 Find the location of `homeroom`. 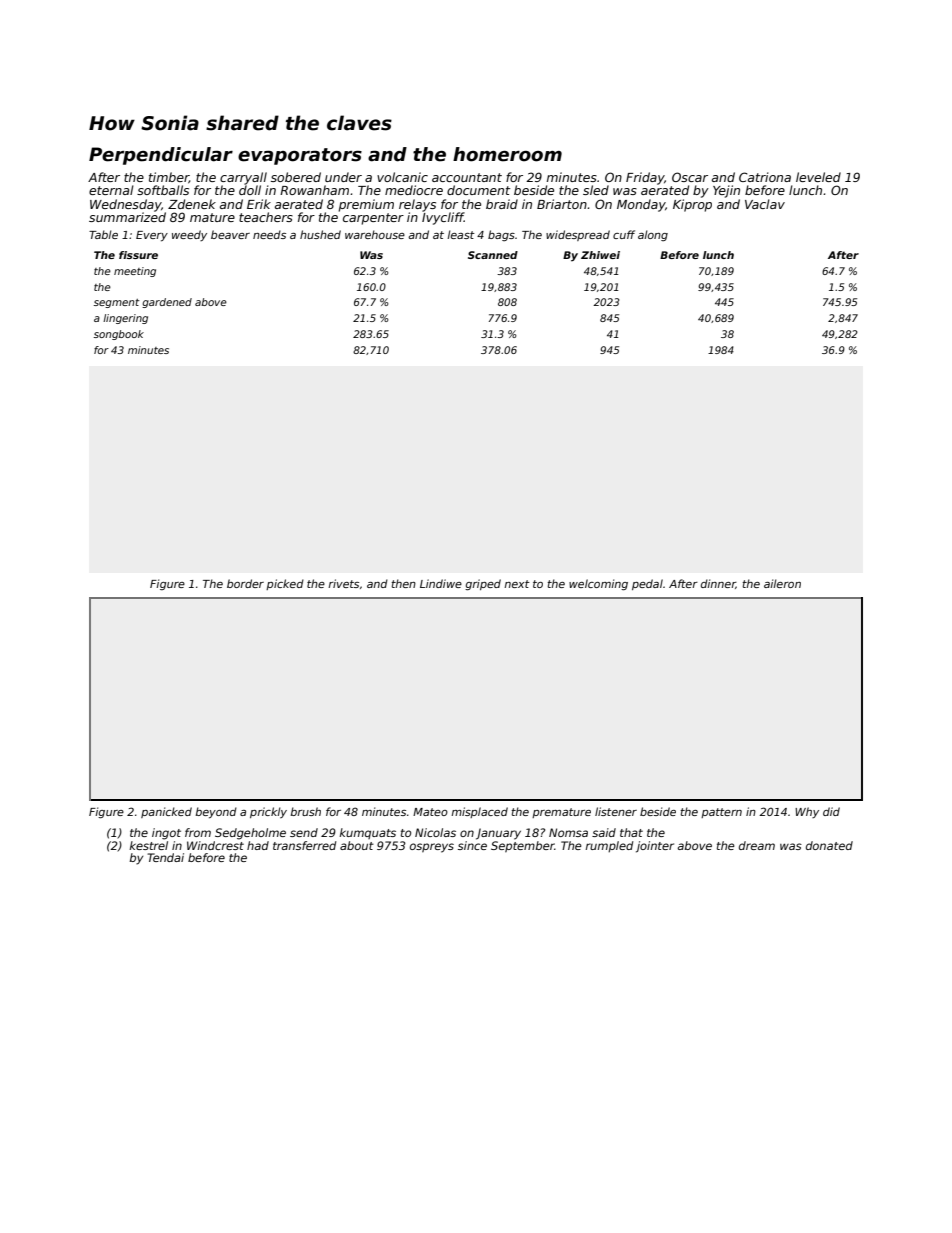

homeroom is located at coordinates (507, 154).
